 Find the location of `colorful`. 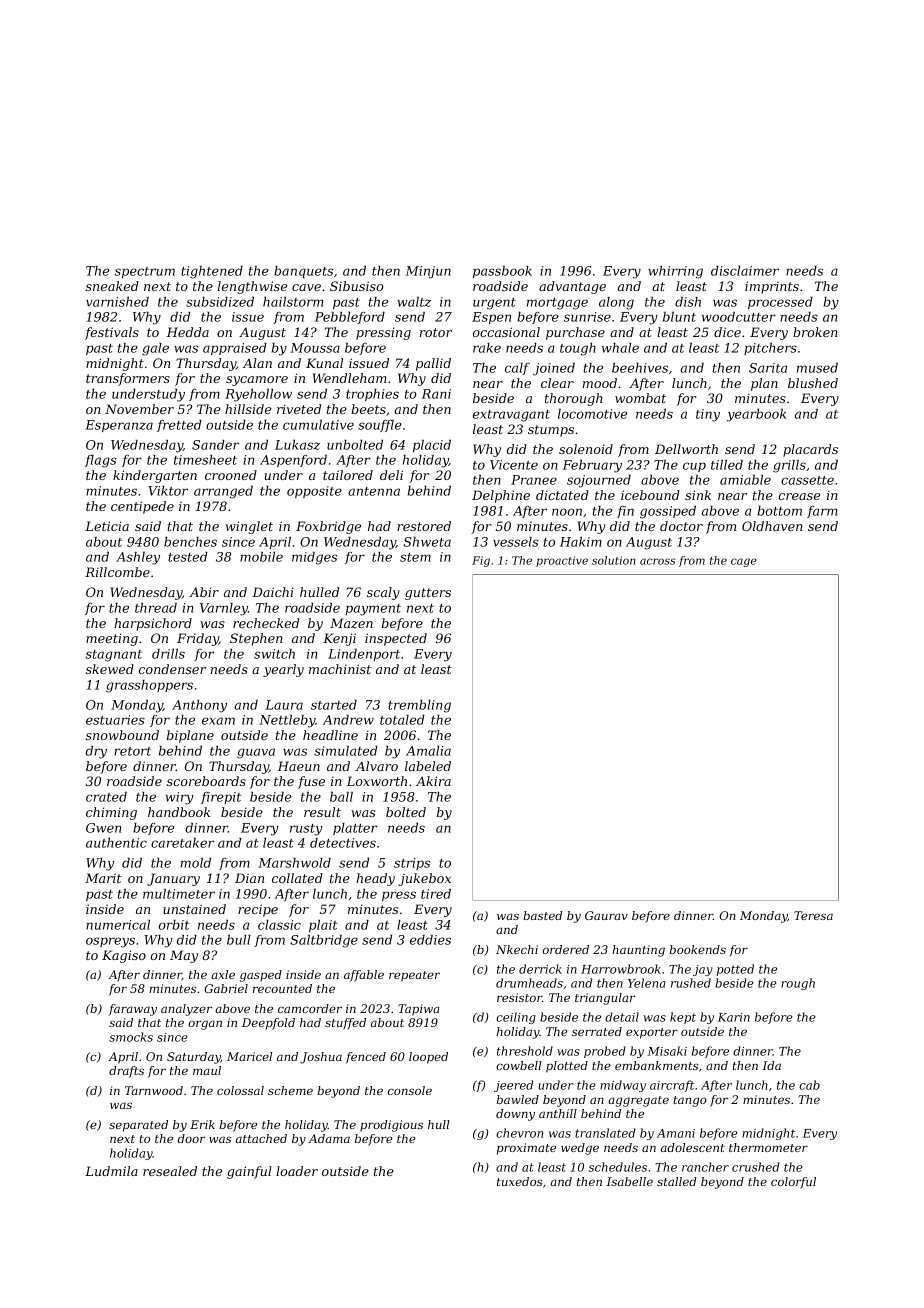

colorful is located at coordinates (793, 1183).
